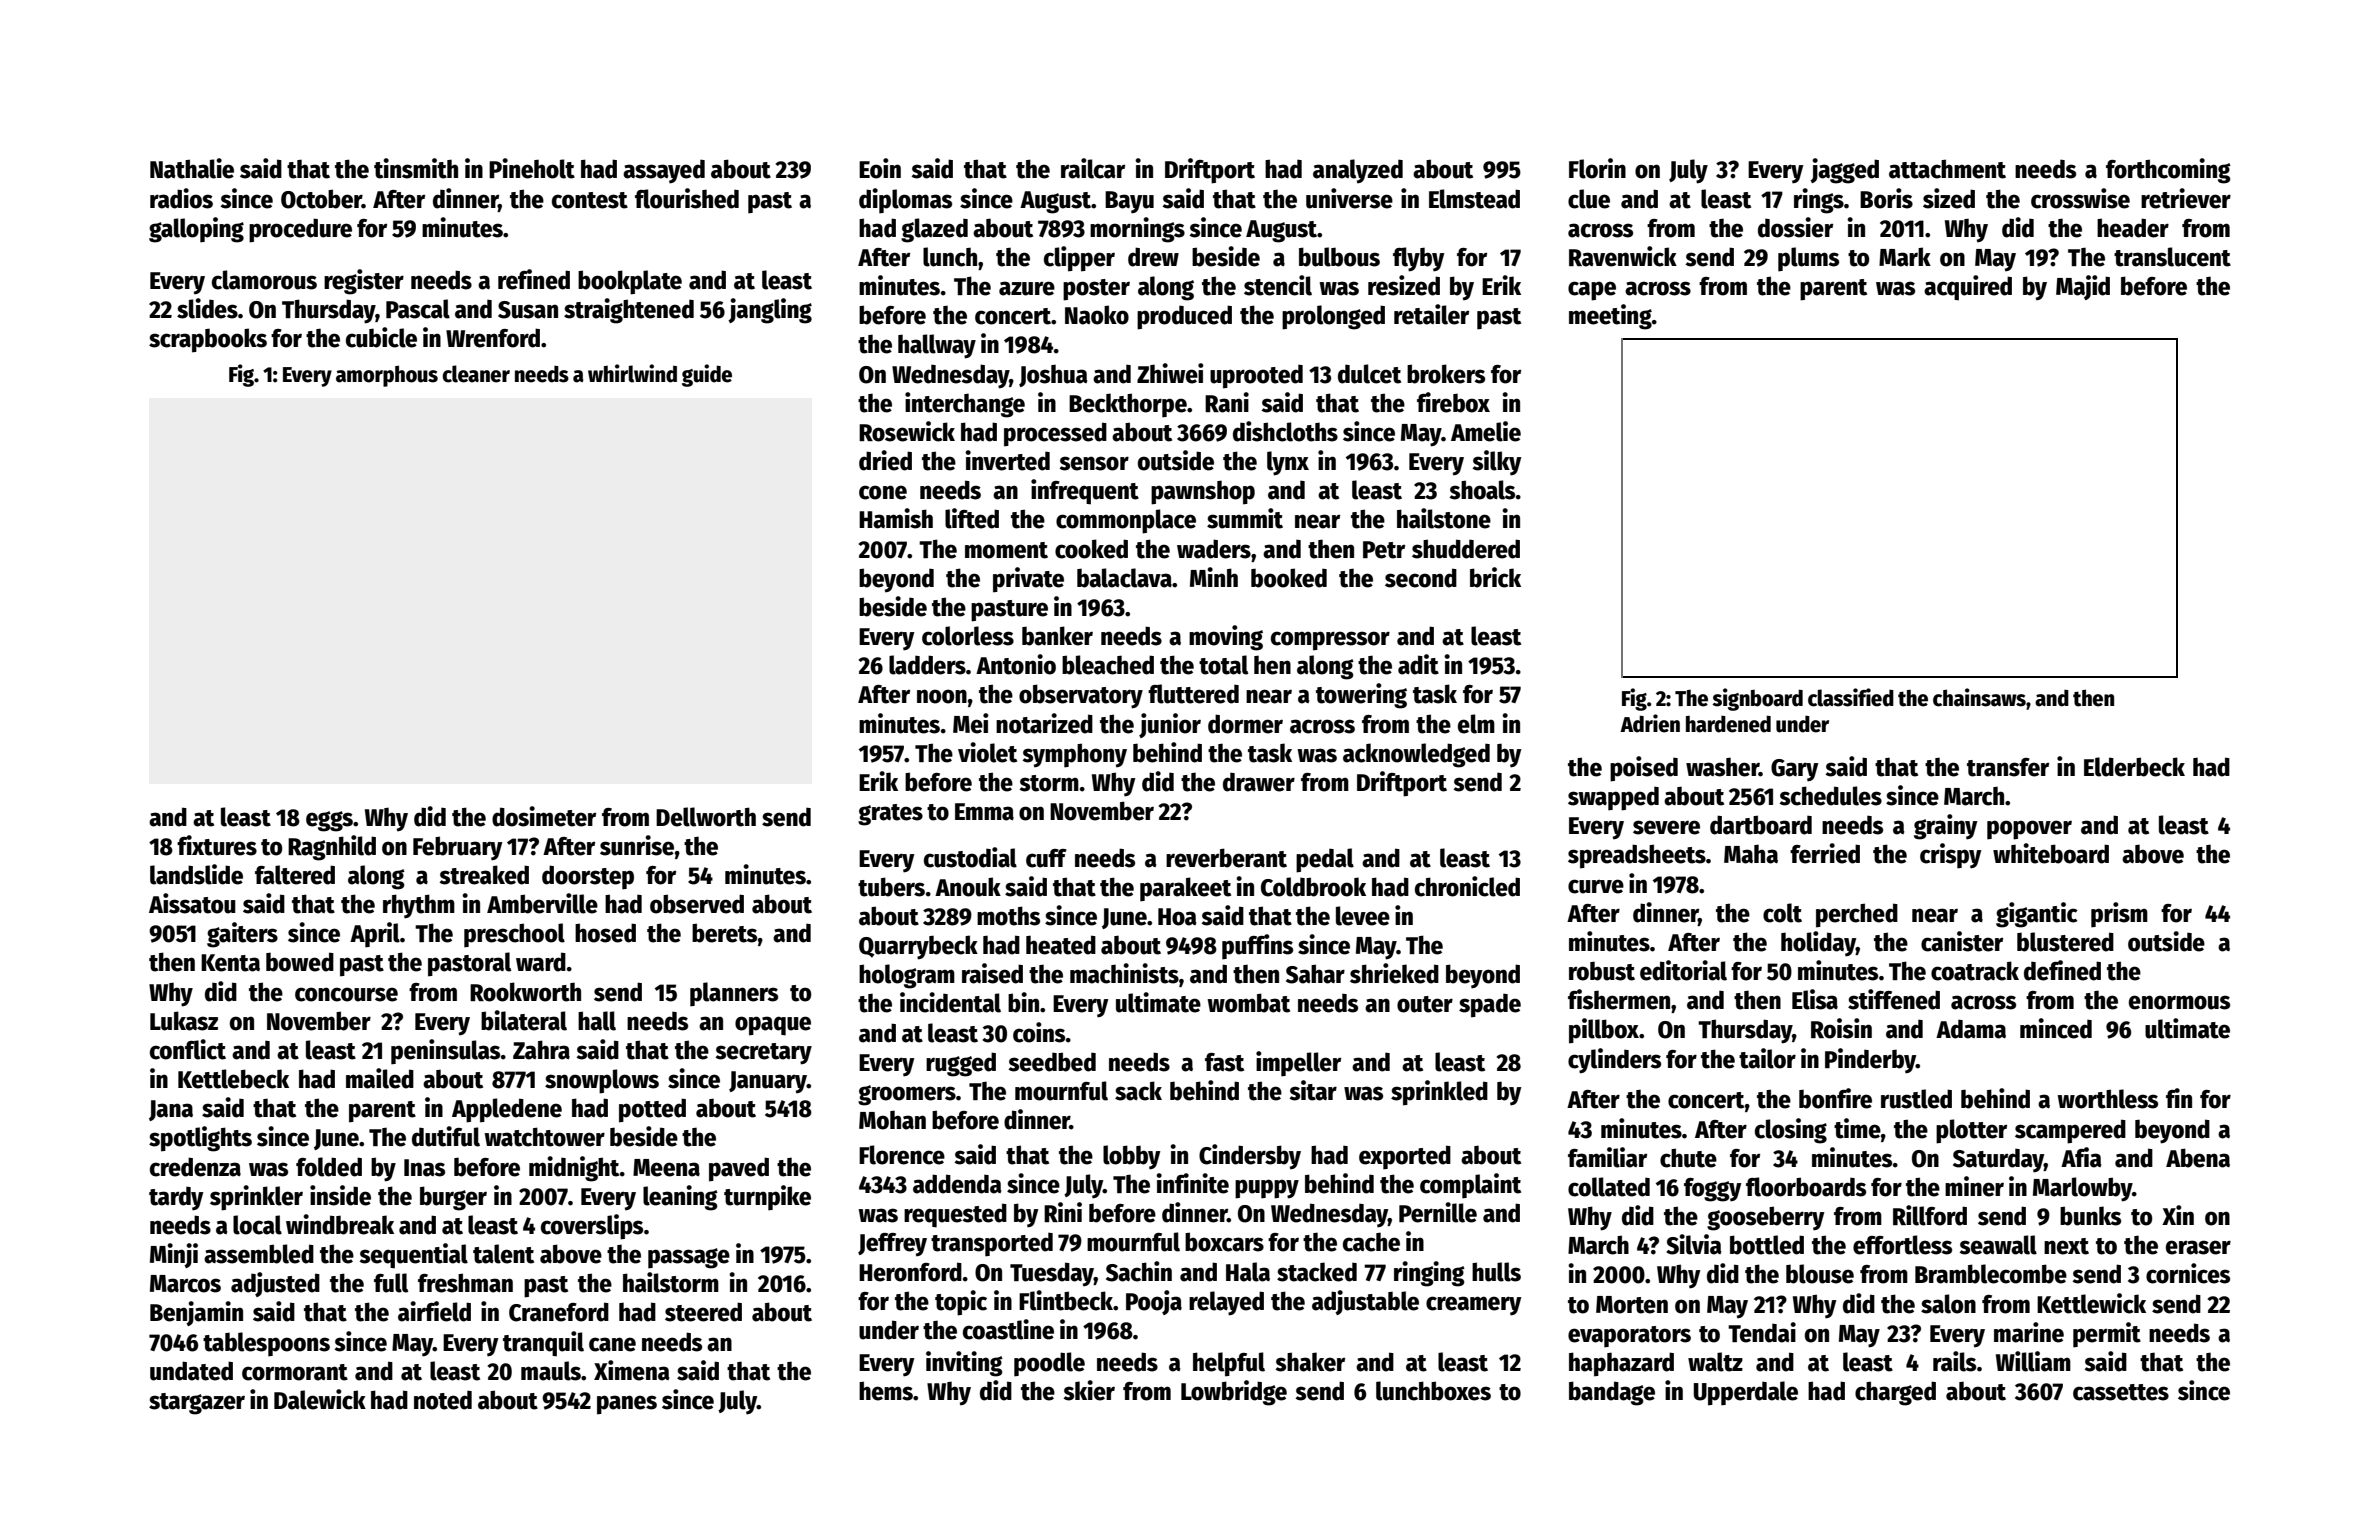  Describe the element at coordinates (329, 821) in the page. I see `eggs` at that location.
